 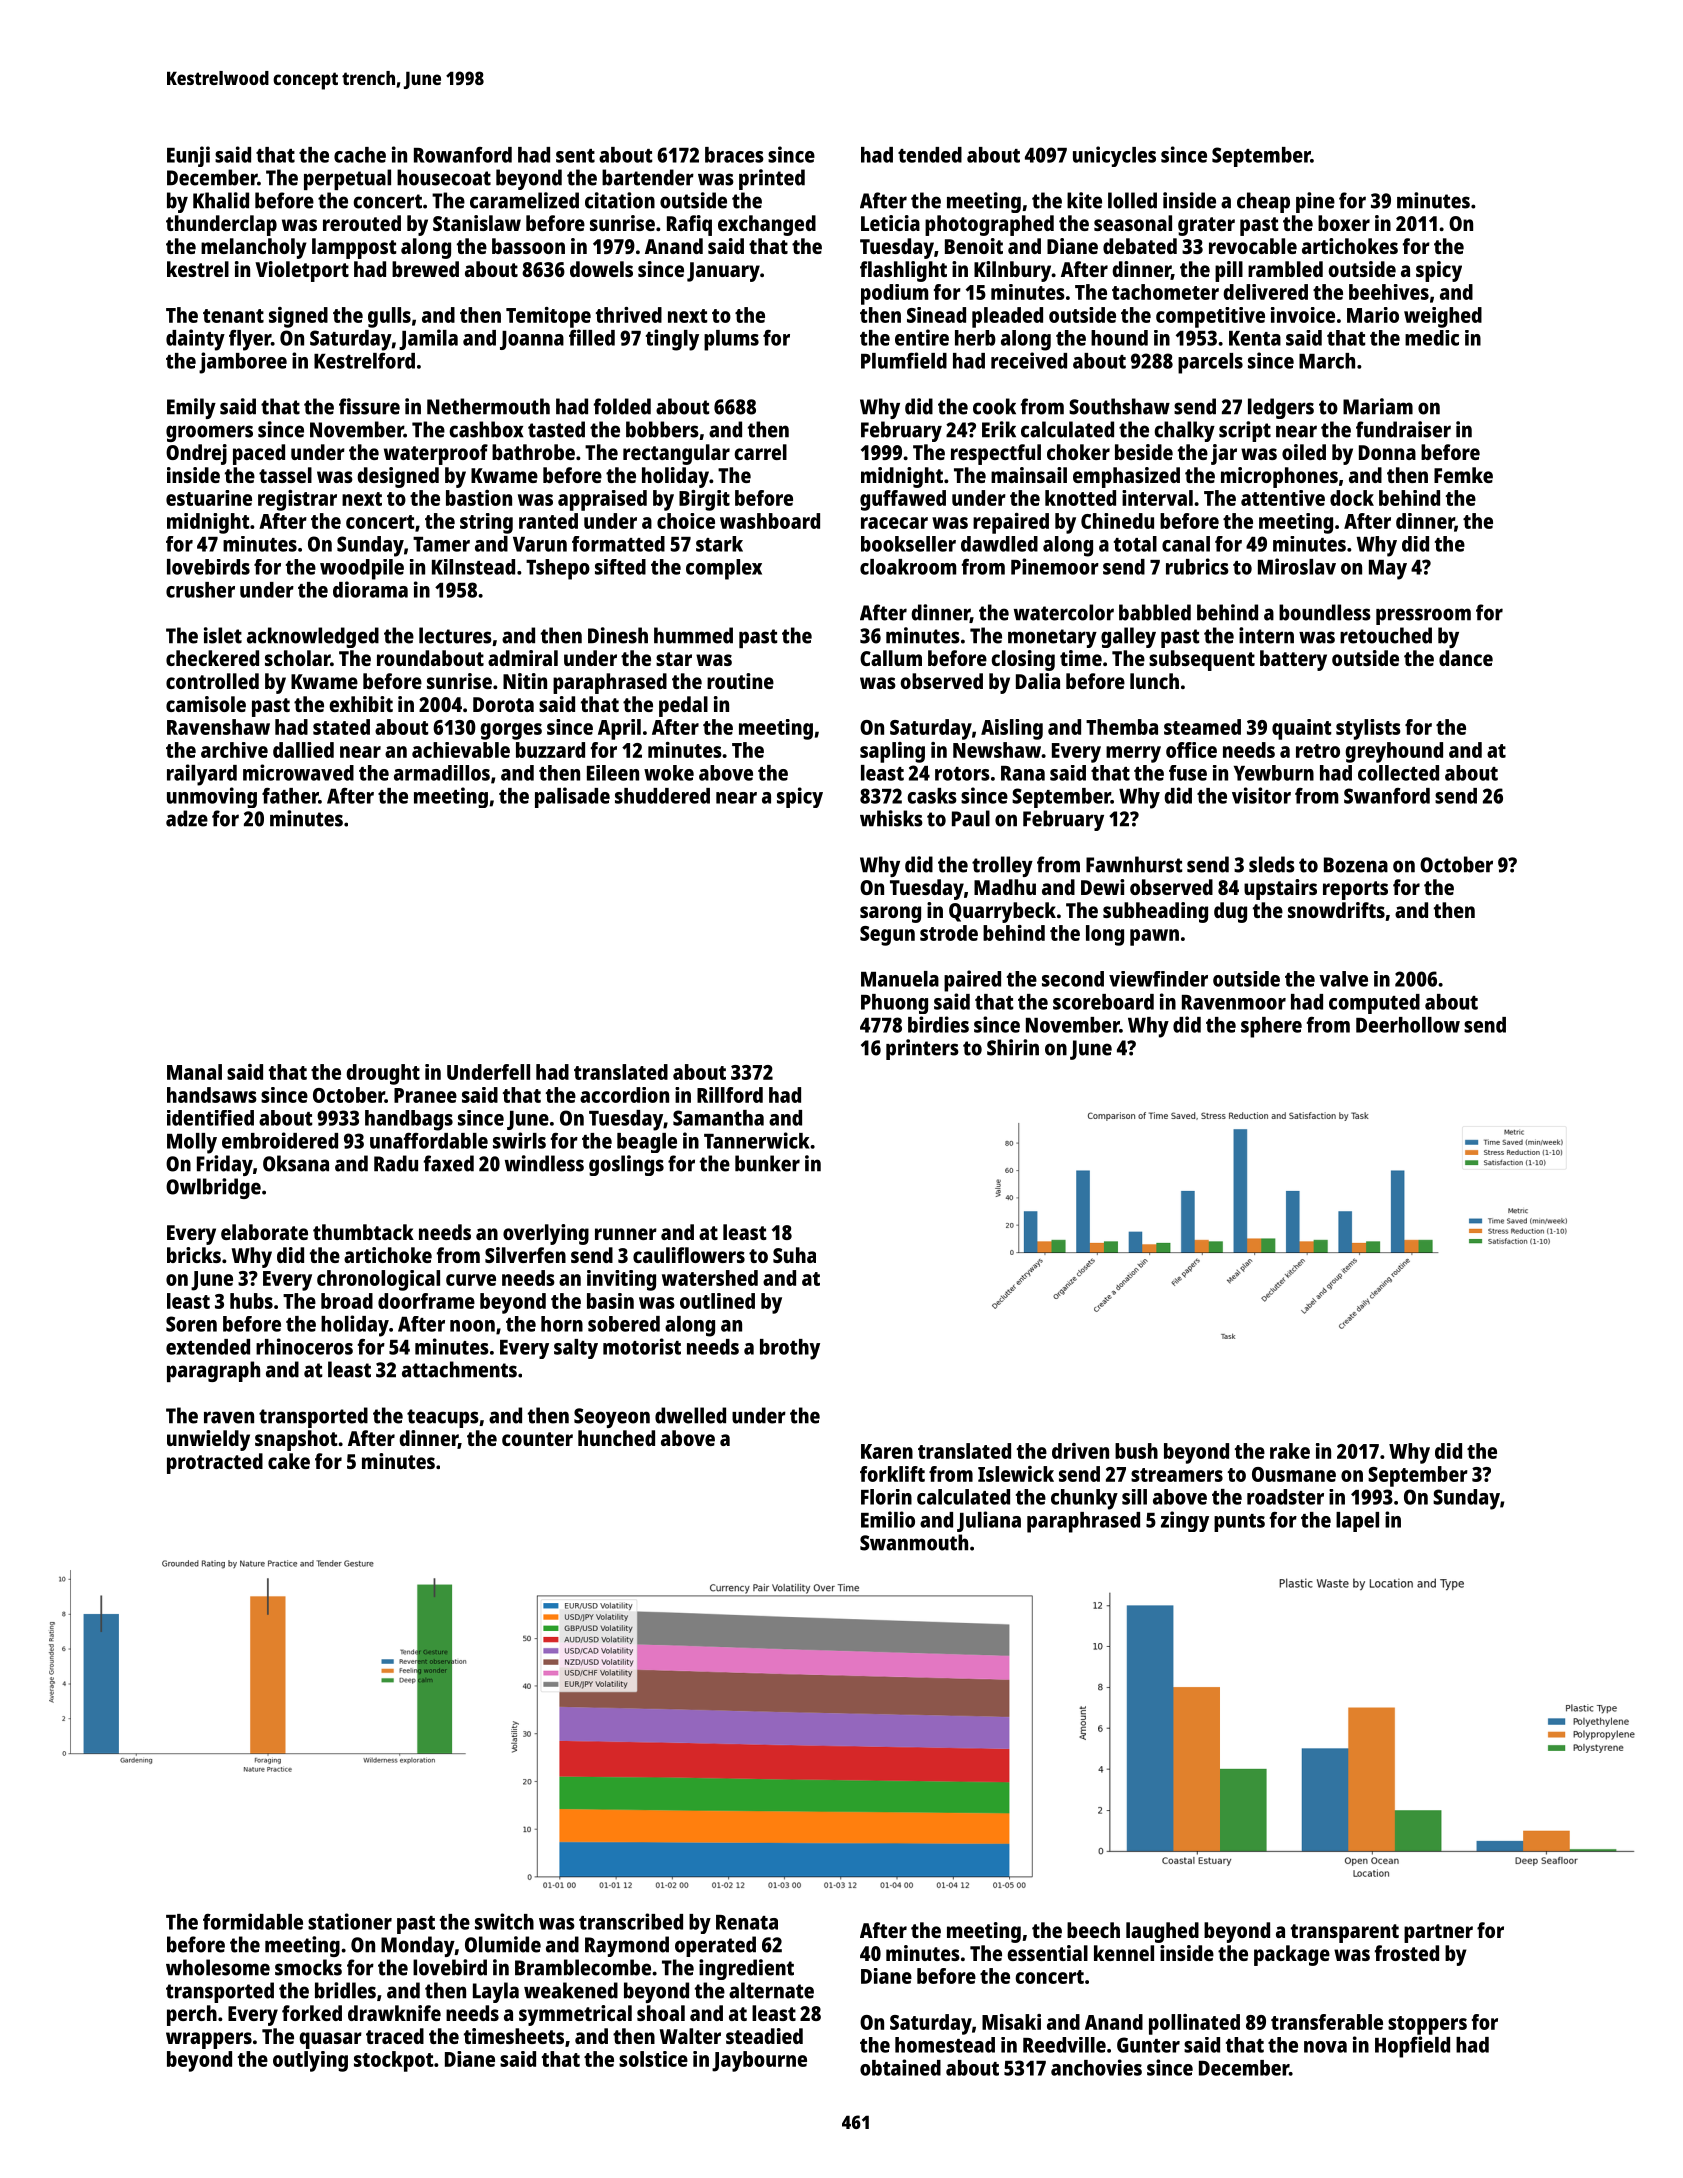 What do you see at coordinates (350, 1921) in the screenshot?
I see `stationer` at bounding box center [350, 1921].
